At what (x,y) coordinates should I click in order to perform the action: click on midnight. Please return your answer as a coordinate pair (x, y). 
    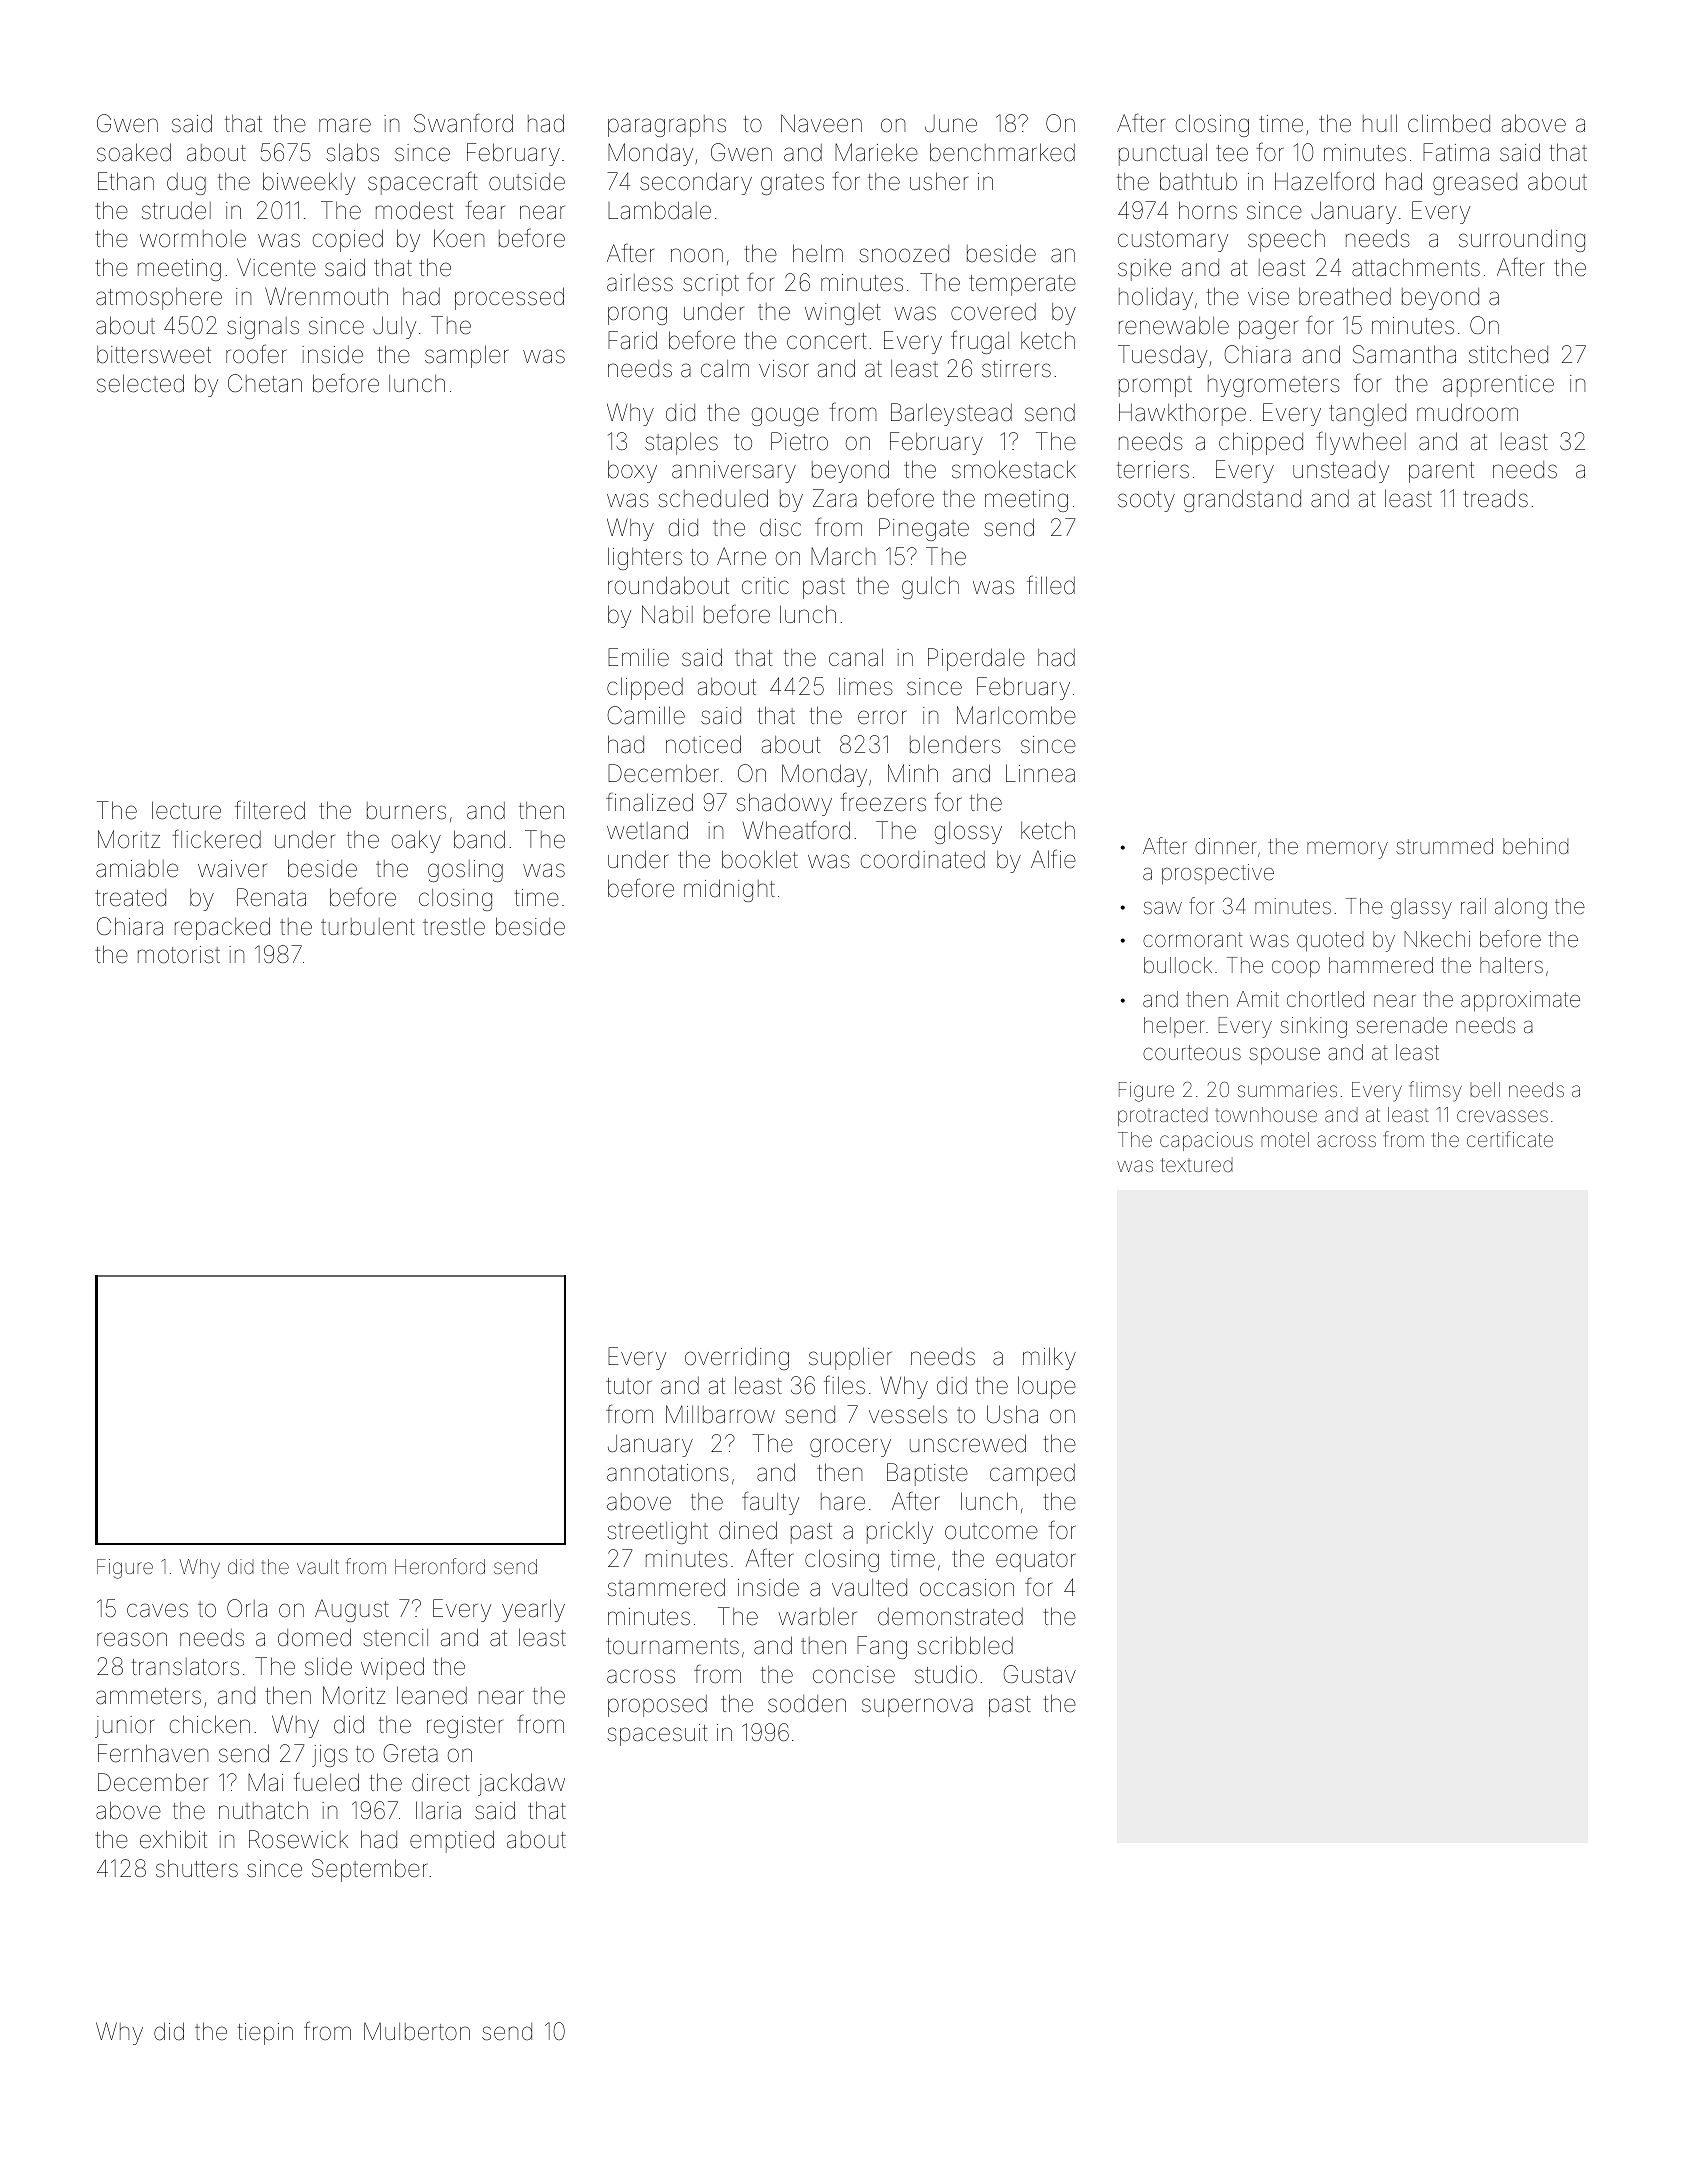
    Looking at the image, I should click on (729, 890).
